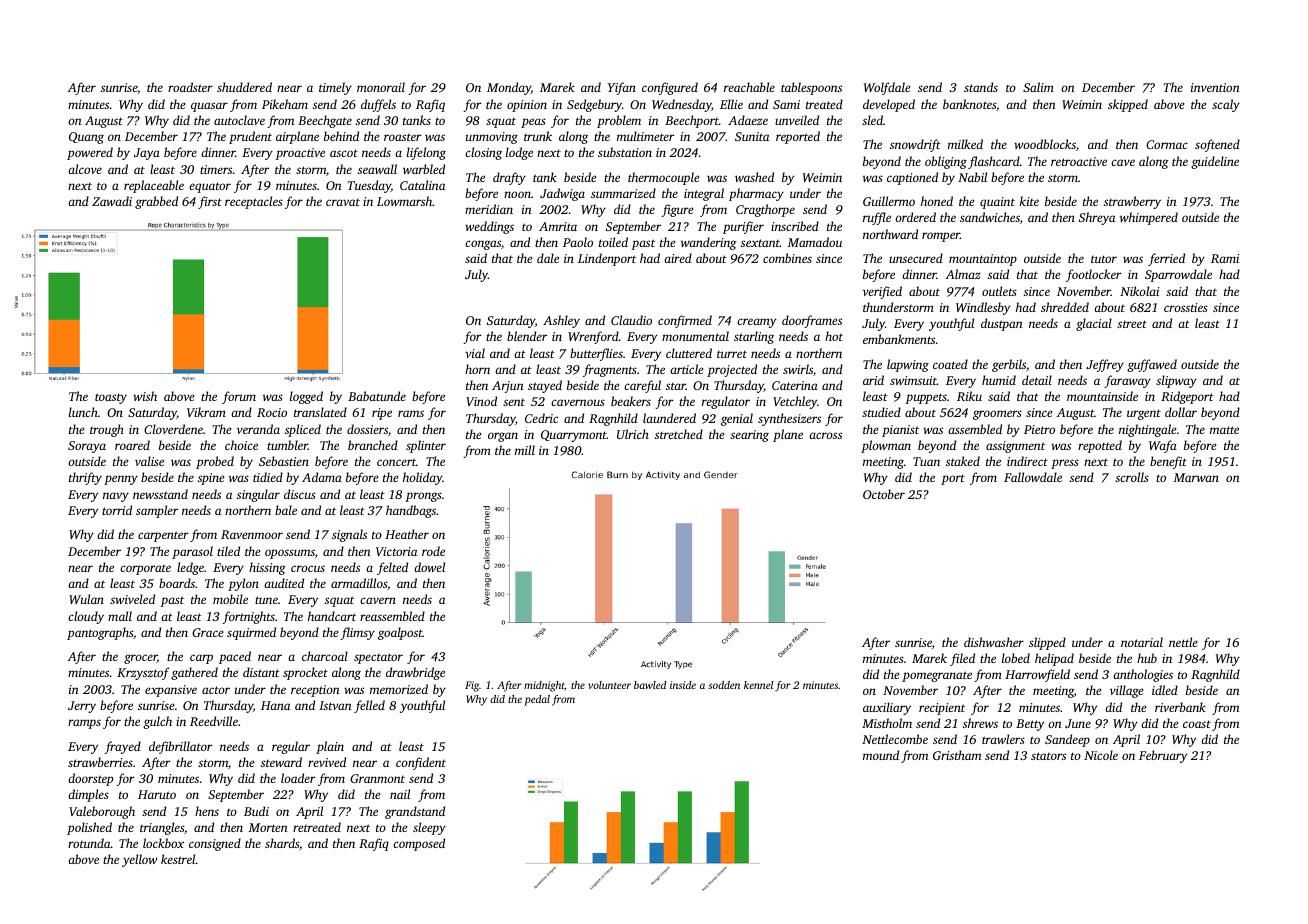 The image size is (1308, 924). What do you see at coordinates (145, 396) in the screenshot?
I see `wish` at bounding box center [145, 396].
